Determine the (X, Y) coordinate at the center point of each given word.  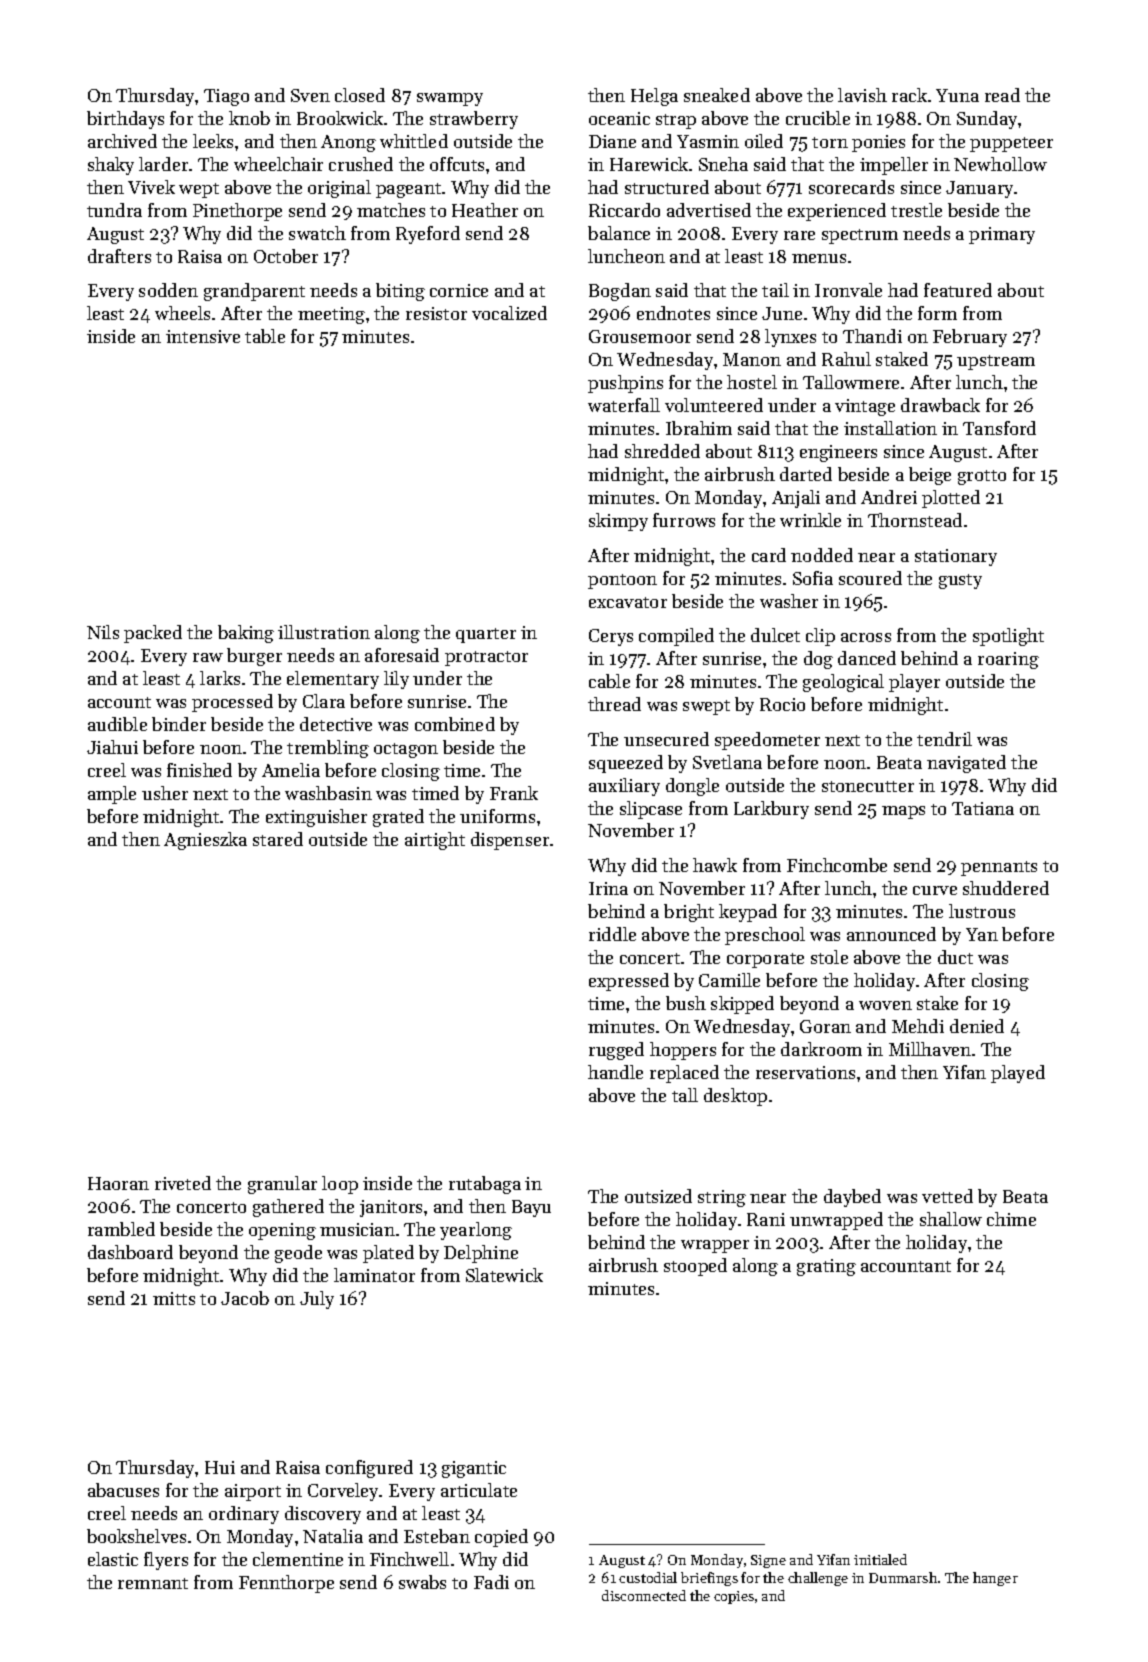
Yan (982, 934)
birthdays (125, 120)
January (980, 189)
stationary (956, 557)
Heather (485, 210)
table (265, 336)
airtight (435, 841)
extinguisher (316, 818)
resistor (436, 313)
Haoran (118, 1183)
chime (1011, 1219)
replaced (684, 1074)
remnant (153, 1583)
